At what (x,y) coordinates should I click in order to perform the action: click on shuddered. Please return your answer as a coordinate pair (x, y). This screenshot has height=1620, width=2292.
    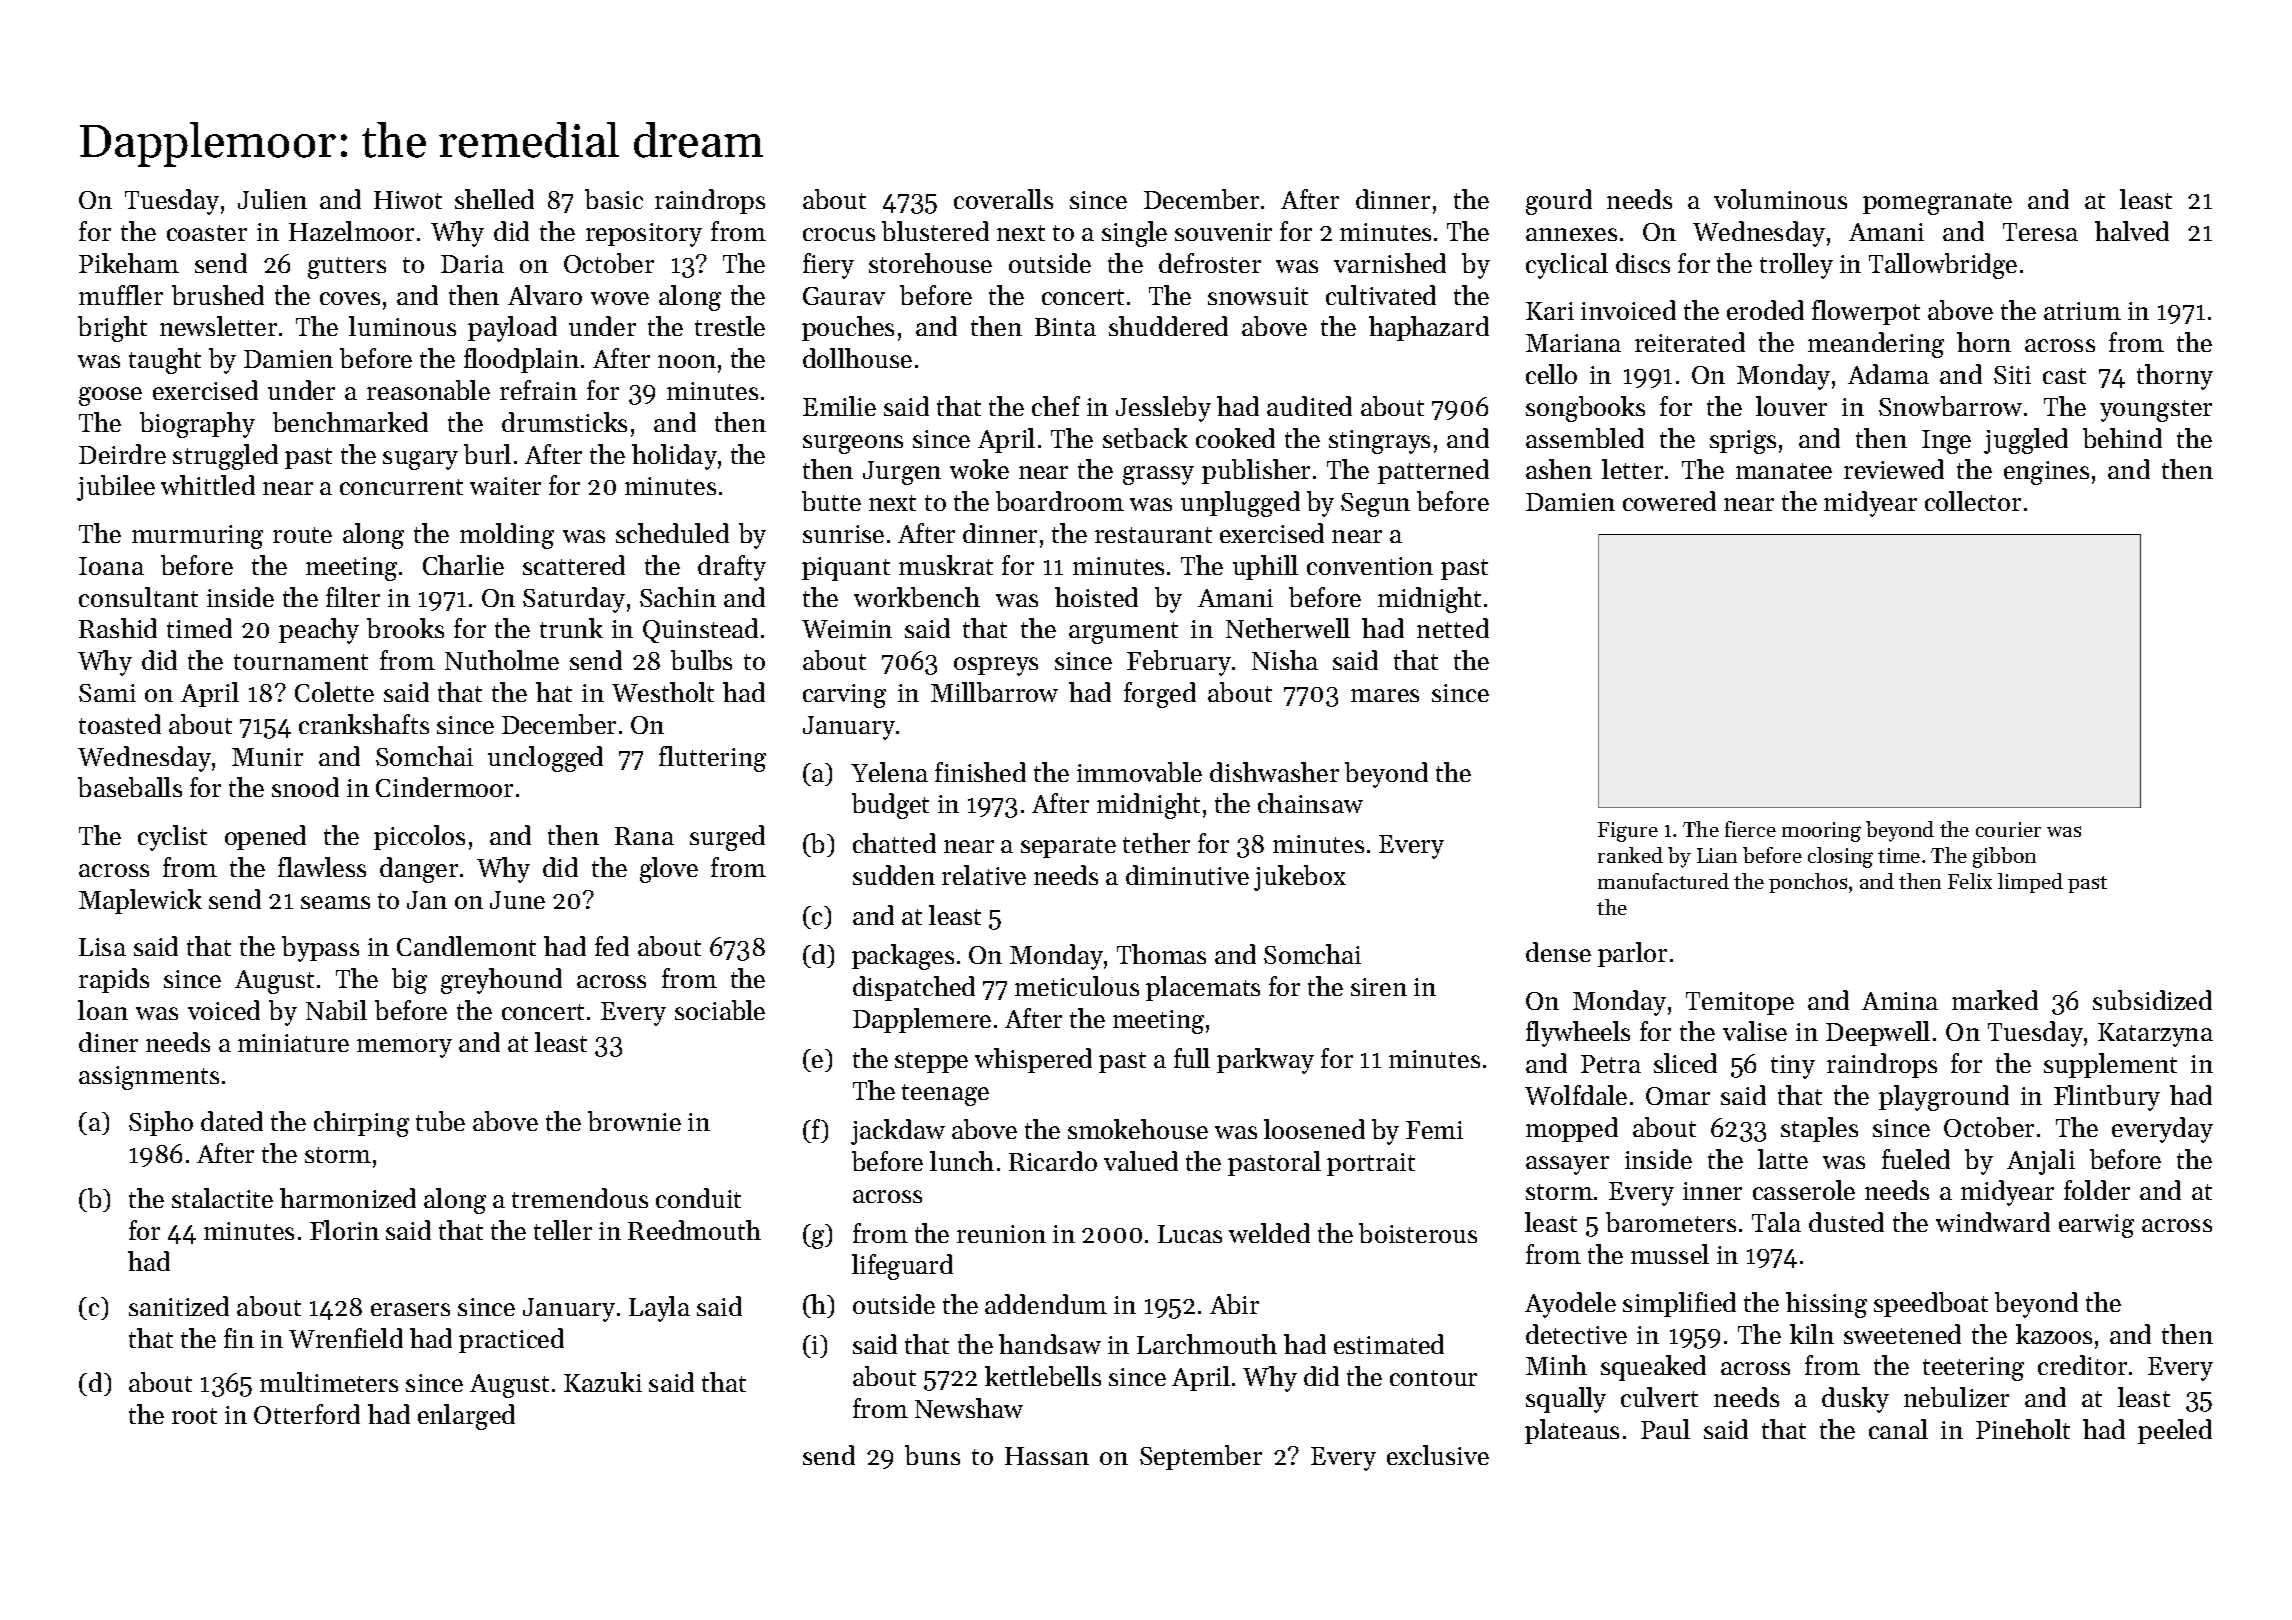
    Looking at the image, I should click on (1168, 326).
